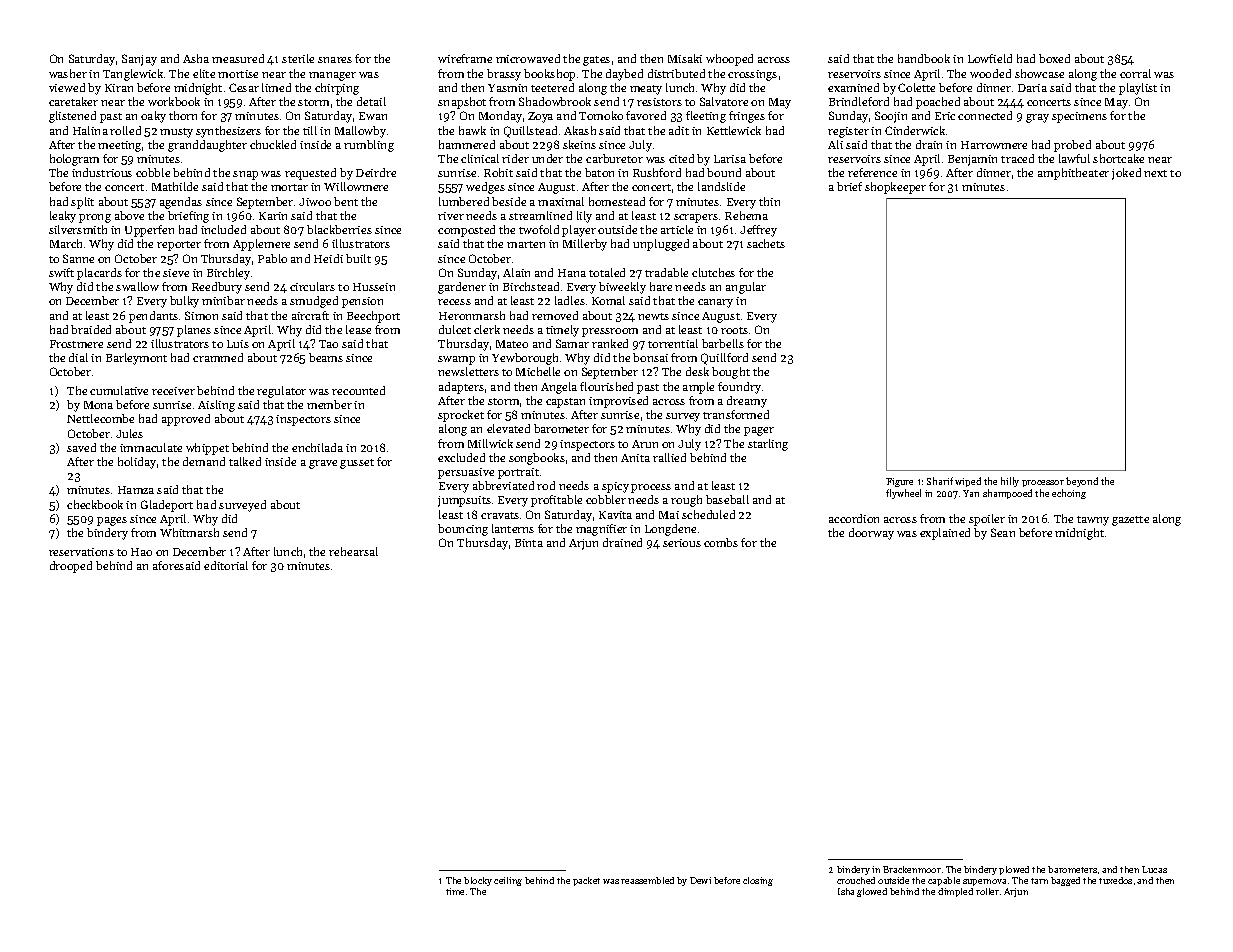 The width and height of the screenshot is (1233, 952). I want to click on serious, so click(682, 543).
